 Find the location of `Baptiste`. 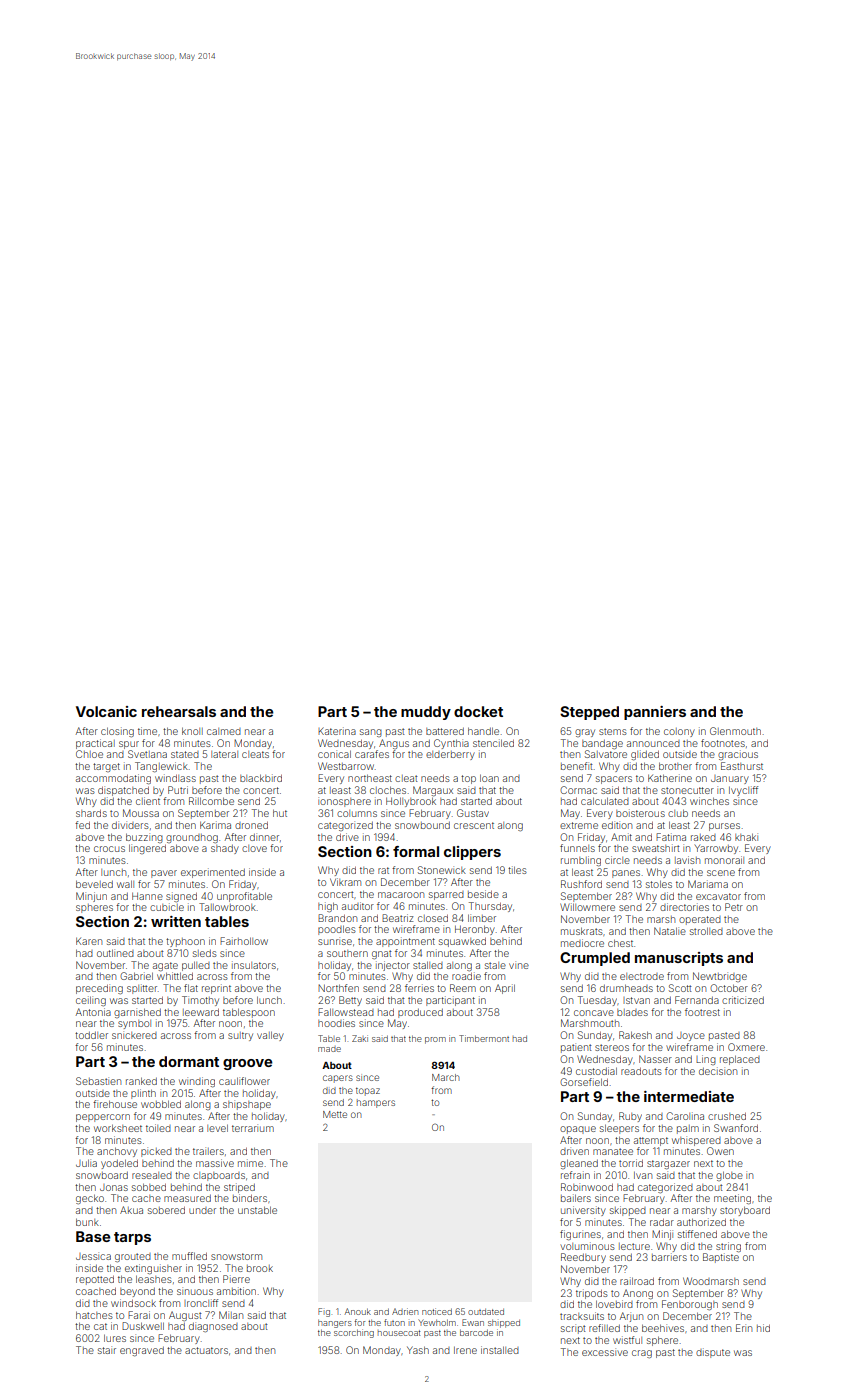

Baptiste is located at coordinates (721, 1258).
